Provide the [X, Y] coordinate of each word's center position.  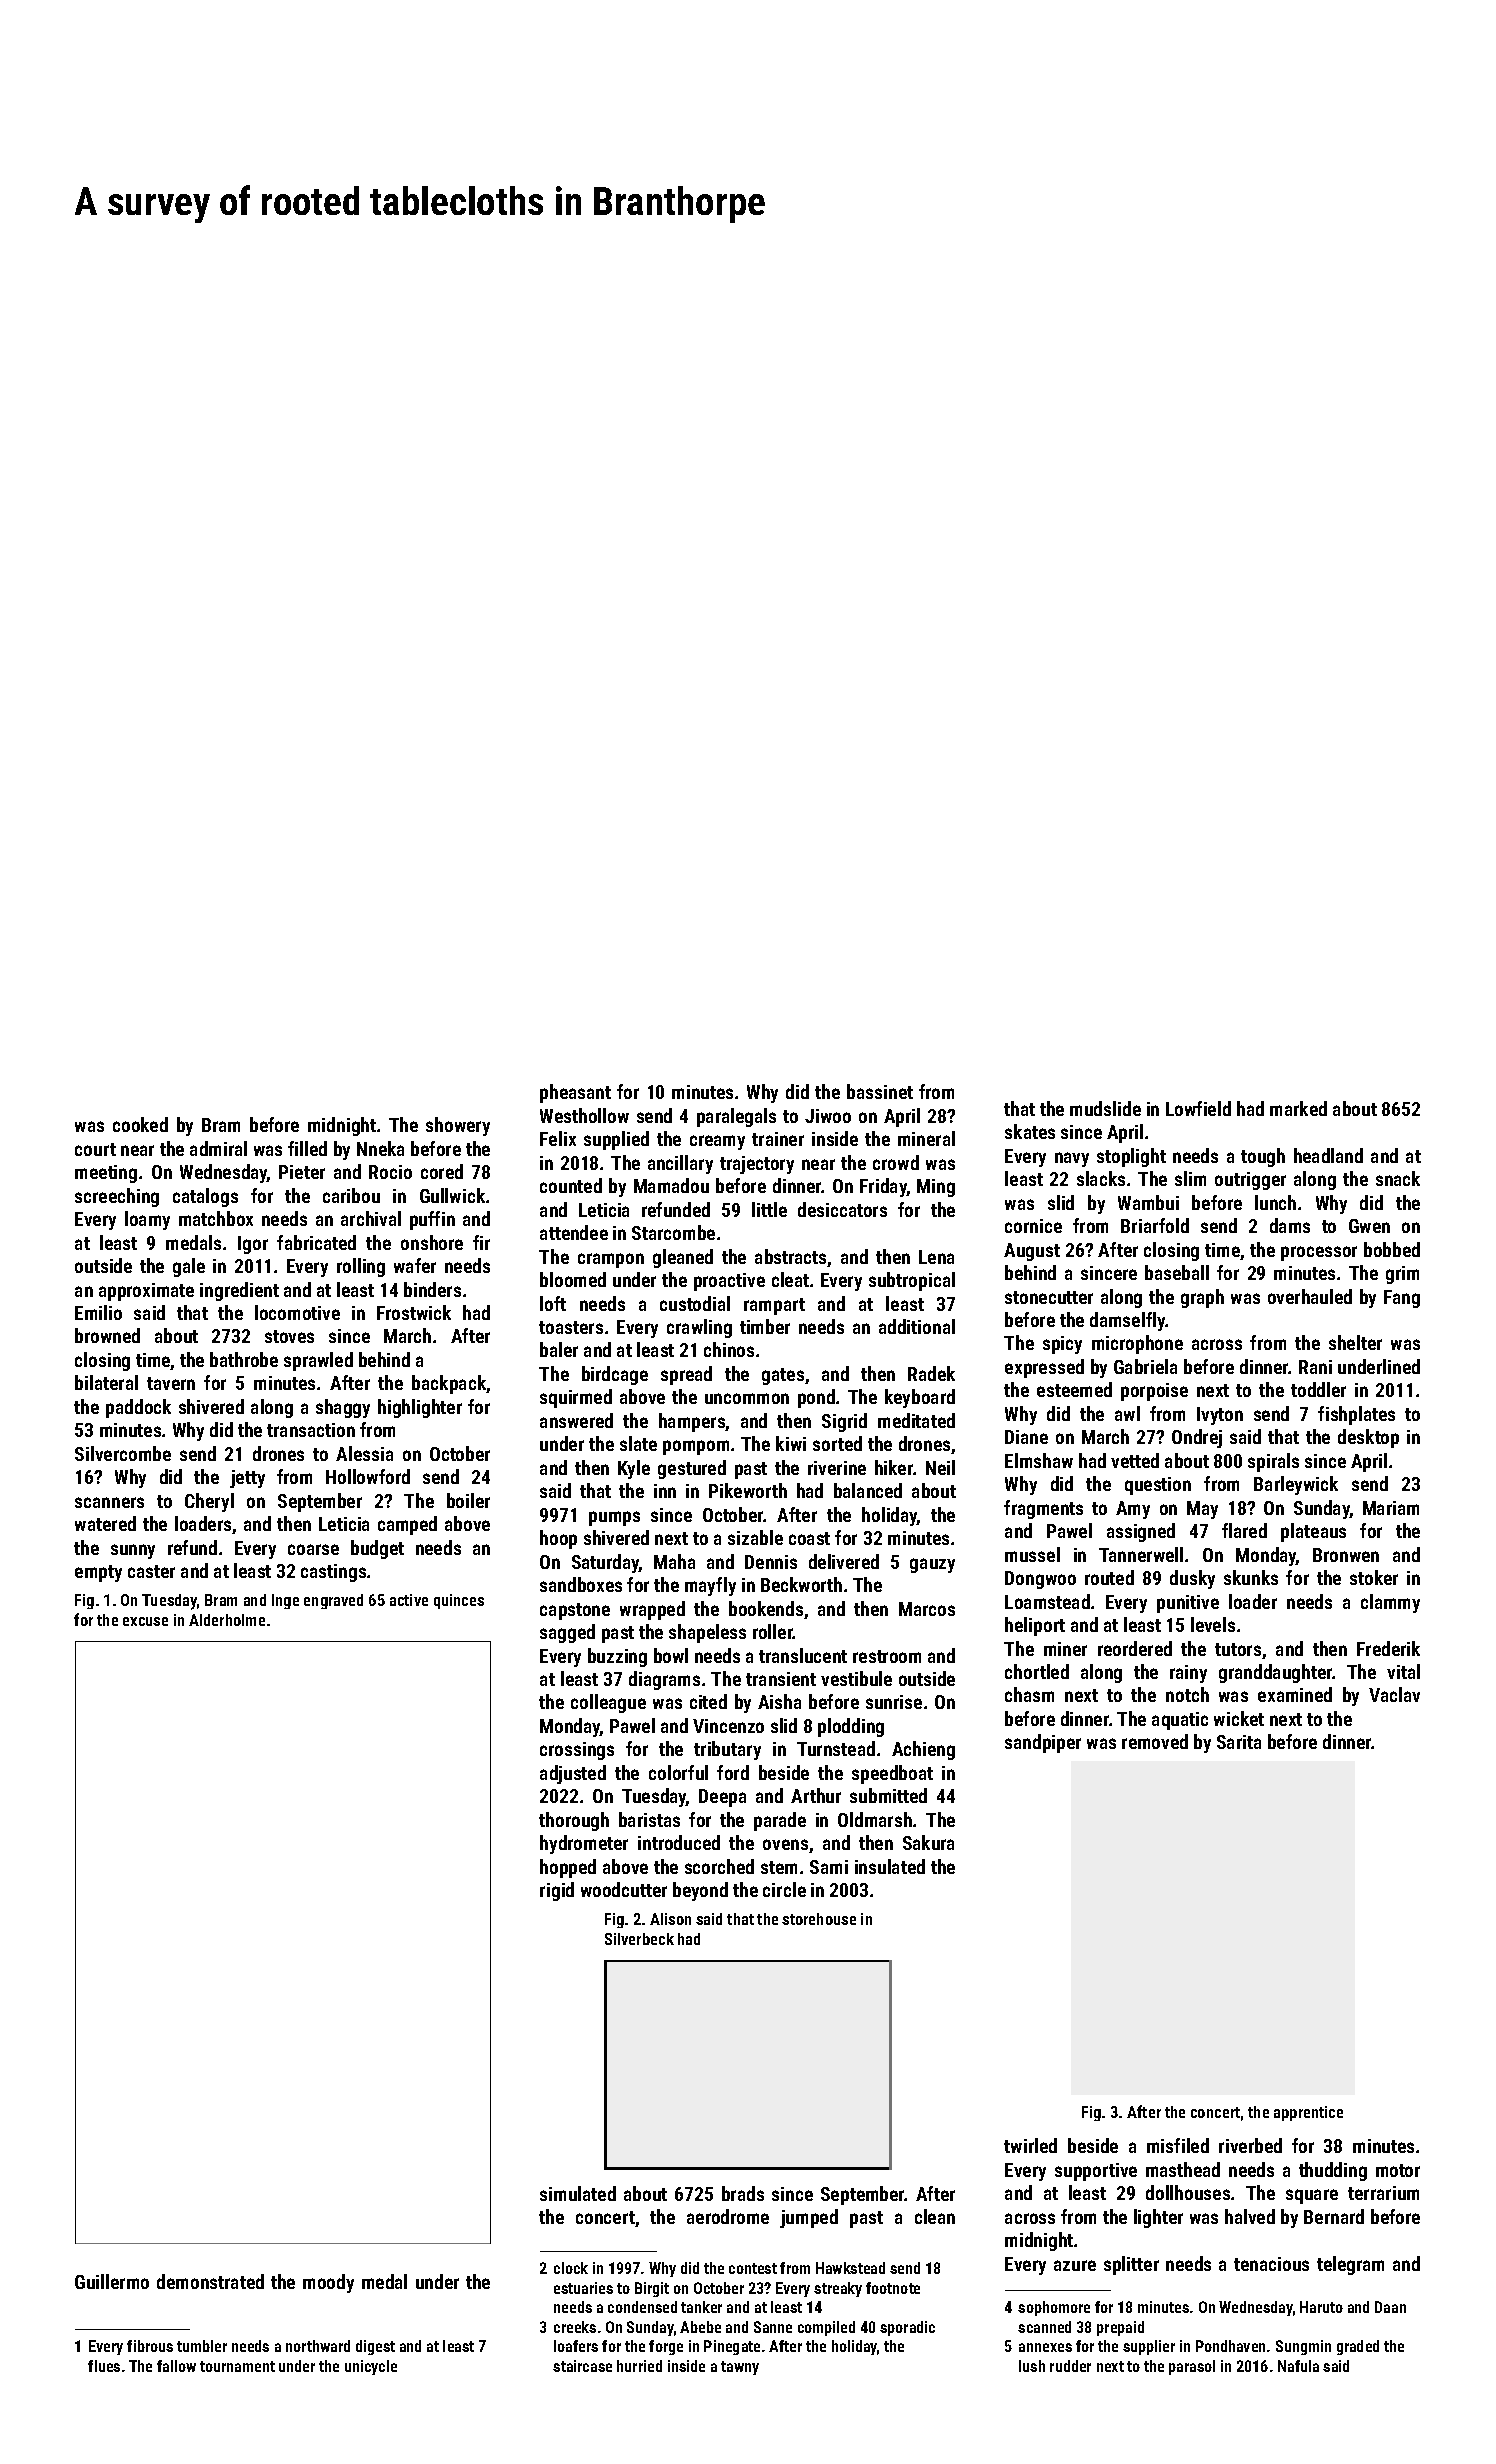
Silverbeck [639, 1939]
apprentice [1308, 2113]
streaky [838, 2289]
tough [1263, 1157]
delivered [844, 1561]
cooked [140, 1124]
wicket [1239, 1718]
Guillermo [112, 2281]
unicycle [371, 2367]
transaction [311, 1430]
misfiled [1178, 2145]
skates [1030, 1131]
